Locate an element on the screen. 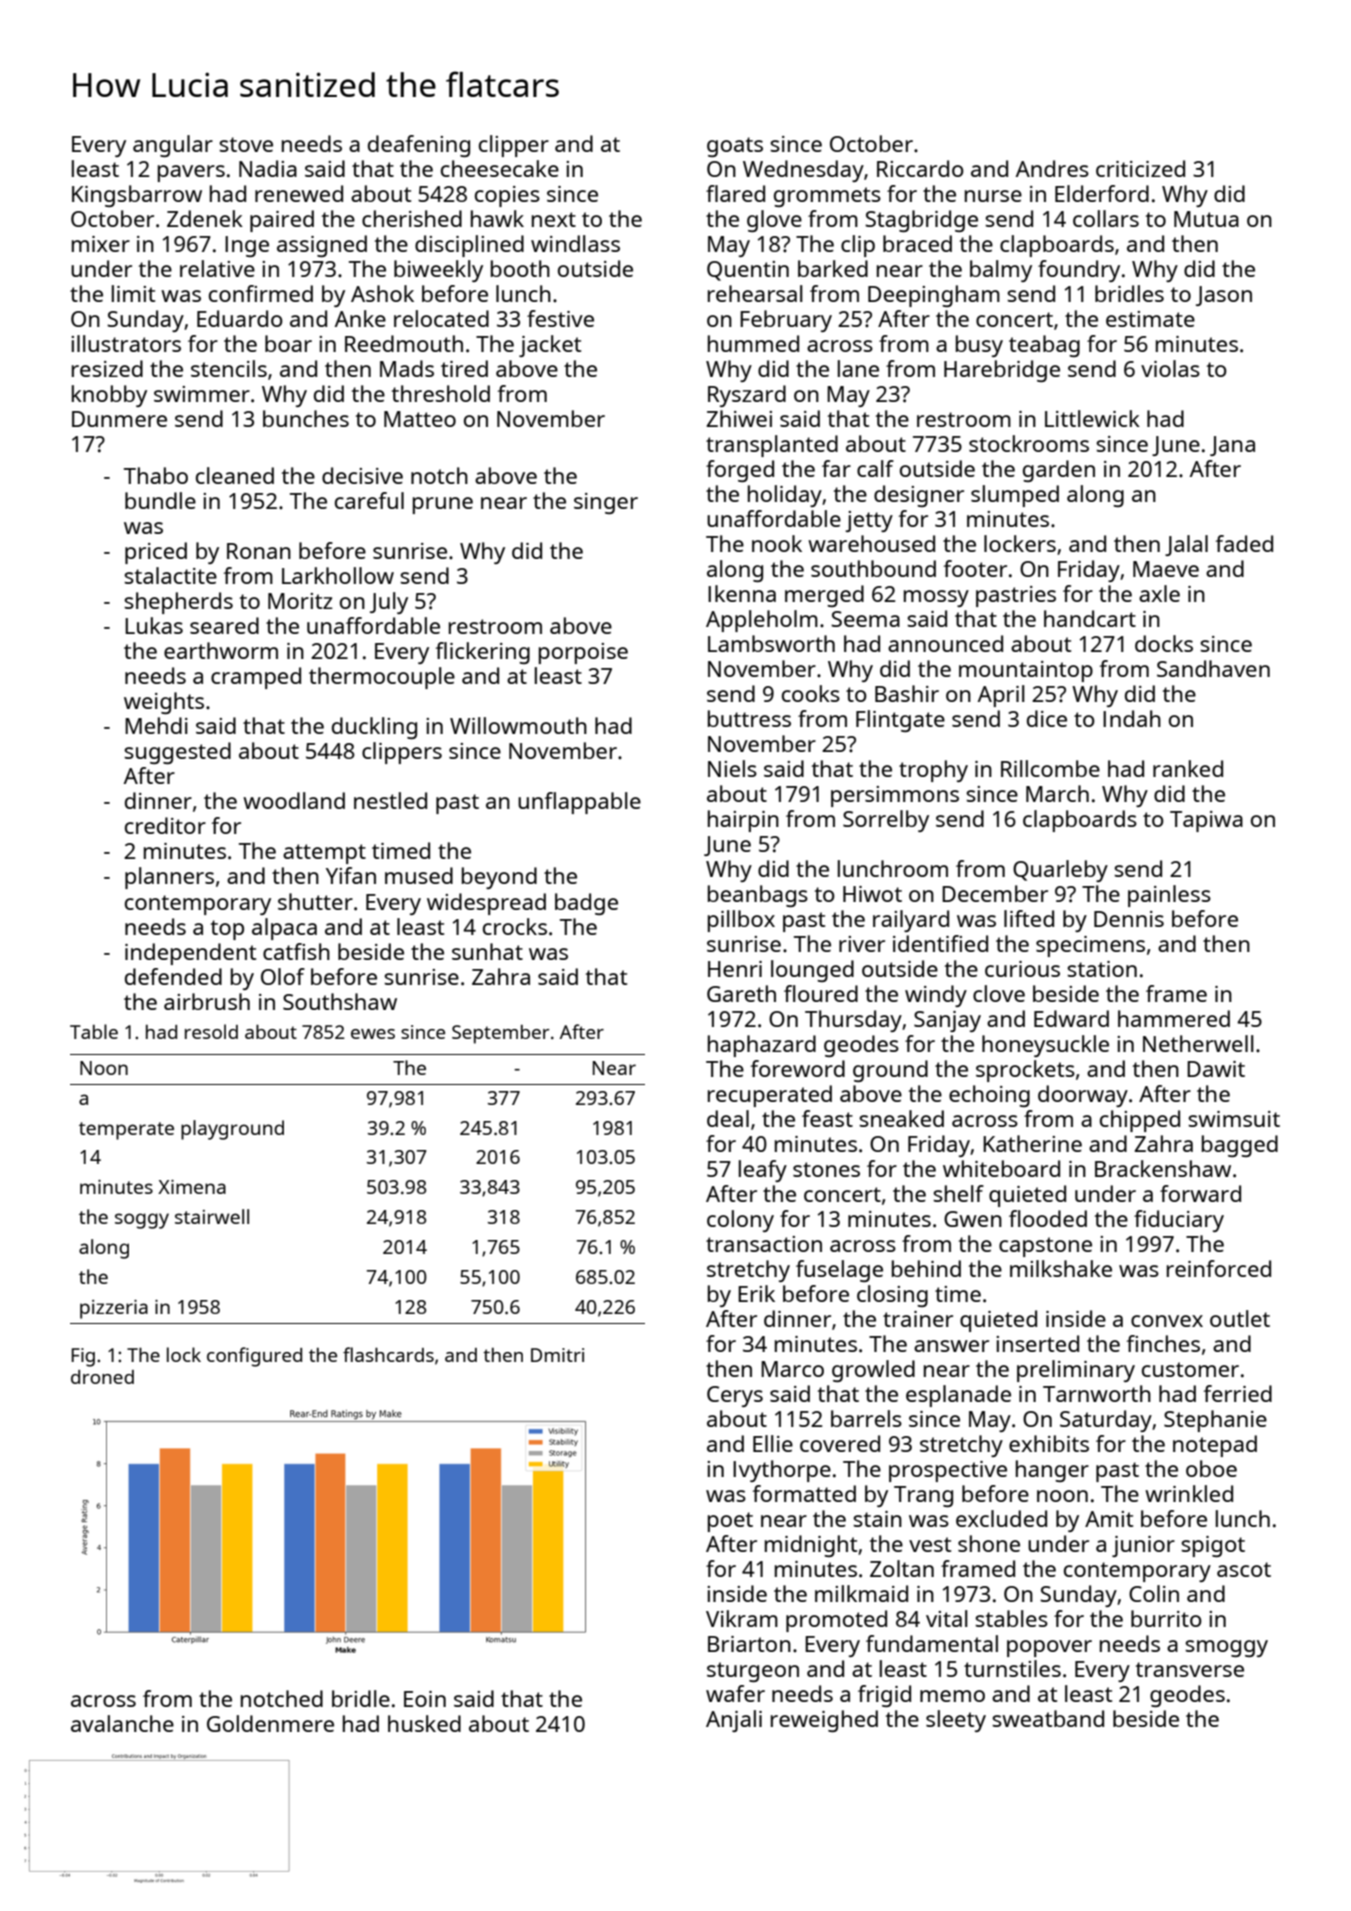 The height and width of the screenshot is (1911, 1351). Netherwell is located at coordinates (1198, 1043).
